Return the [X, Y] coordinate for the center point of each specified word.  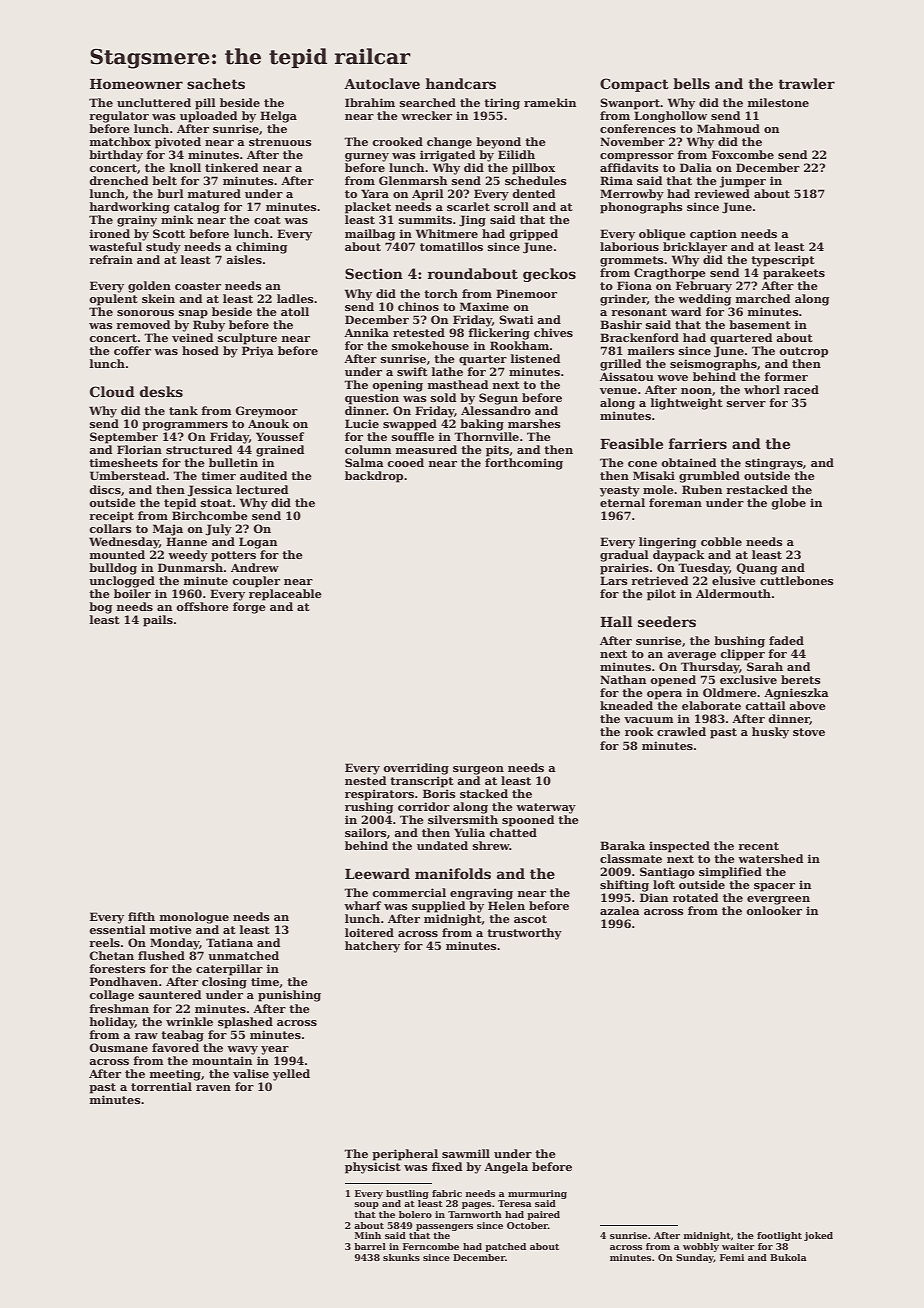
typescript [783, 261]
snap [193, 314]
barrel [370, 1246]
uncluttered [154, 102]
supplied [438, 907]
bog [100, 608]
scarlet [468, 206]
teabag [182, 1036]
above [807, 705]
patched [505, 1247]
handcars [461, 83]
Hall [616, 621]
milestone [778, 102]
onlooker [774, 910]
